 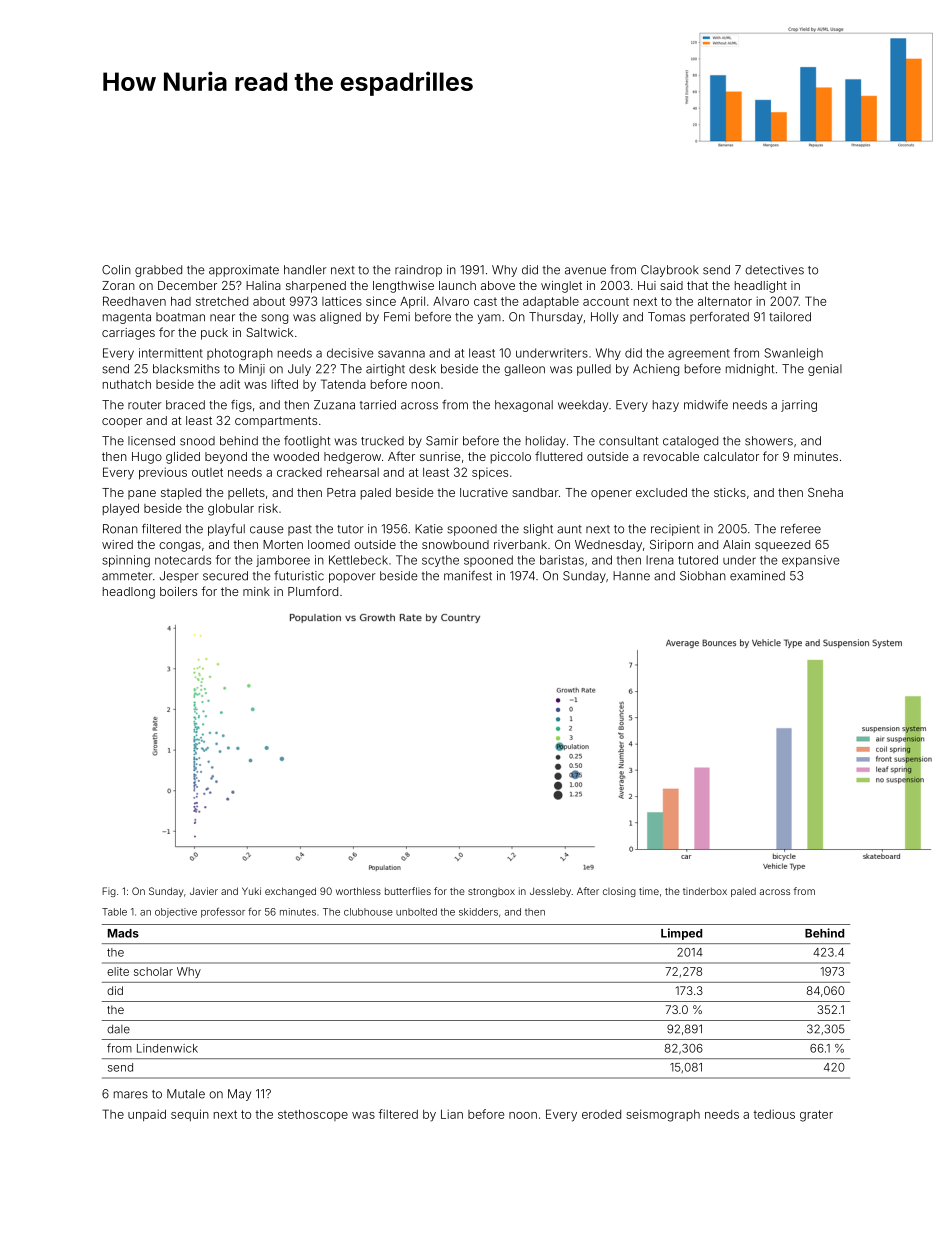 What do you see at coordinates (585, 271) in the screenshot?
I see `avenue` at bounding box center [585, 271].
